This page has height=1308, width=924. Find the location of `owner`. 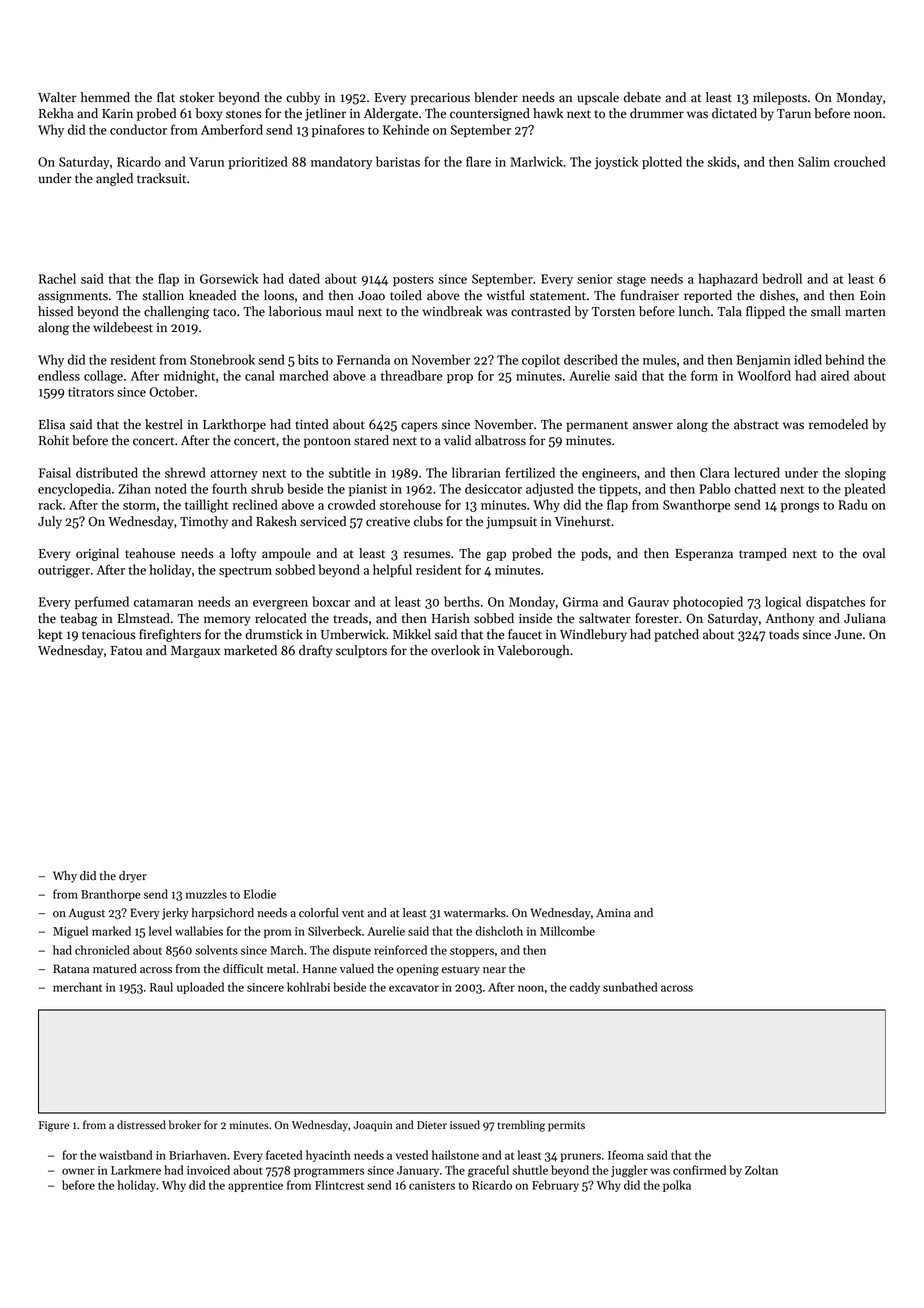

owner is located at coordinates (78, 1171).
